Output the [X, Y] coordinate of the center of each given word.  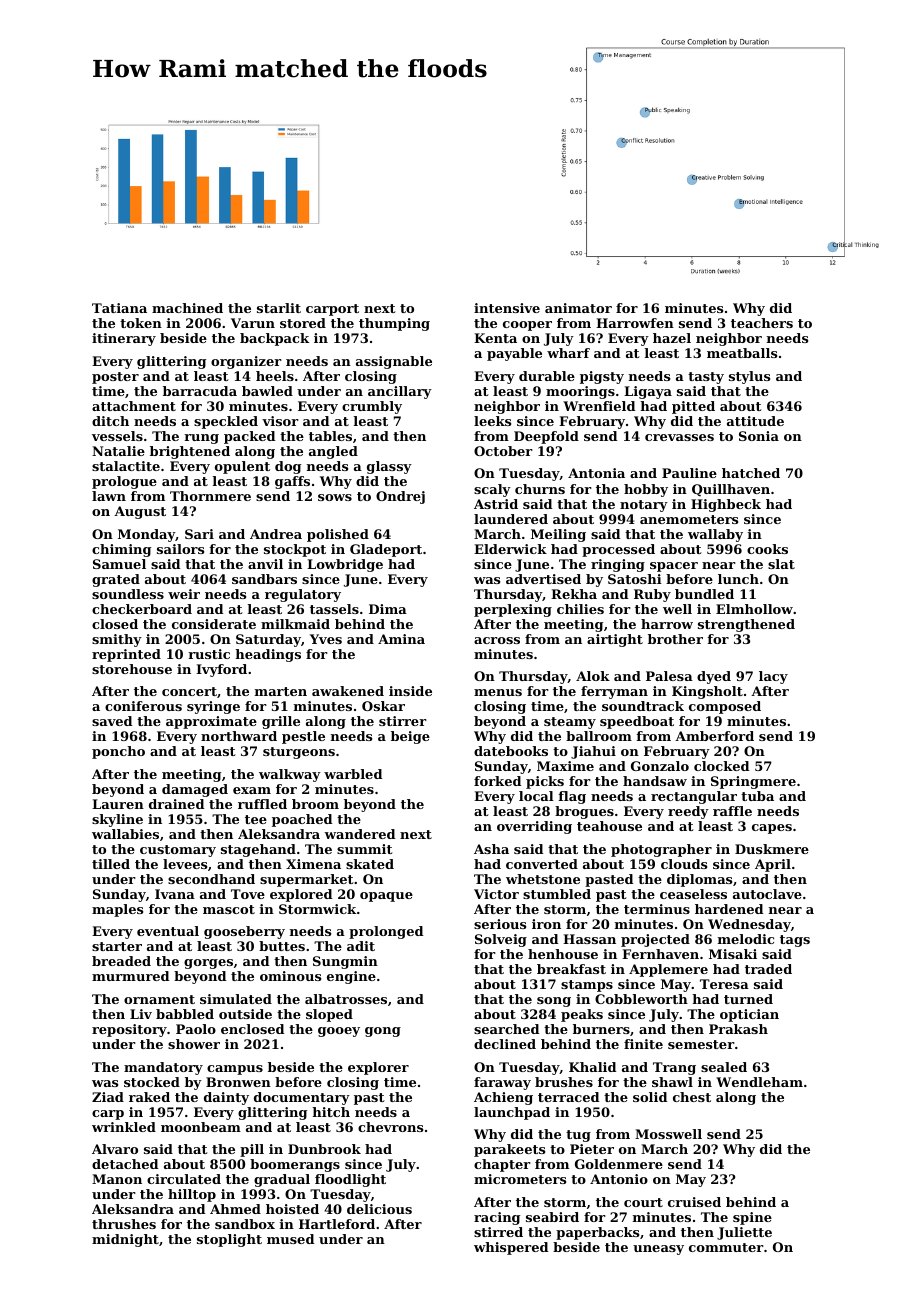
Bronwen [238, 1082]
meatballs [742, 353]
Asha [491, 849]
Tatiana [119, 308]
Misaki [733, 954]
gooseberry [244, 932]
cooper [527, 326]
